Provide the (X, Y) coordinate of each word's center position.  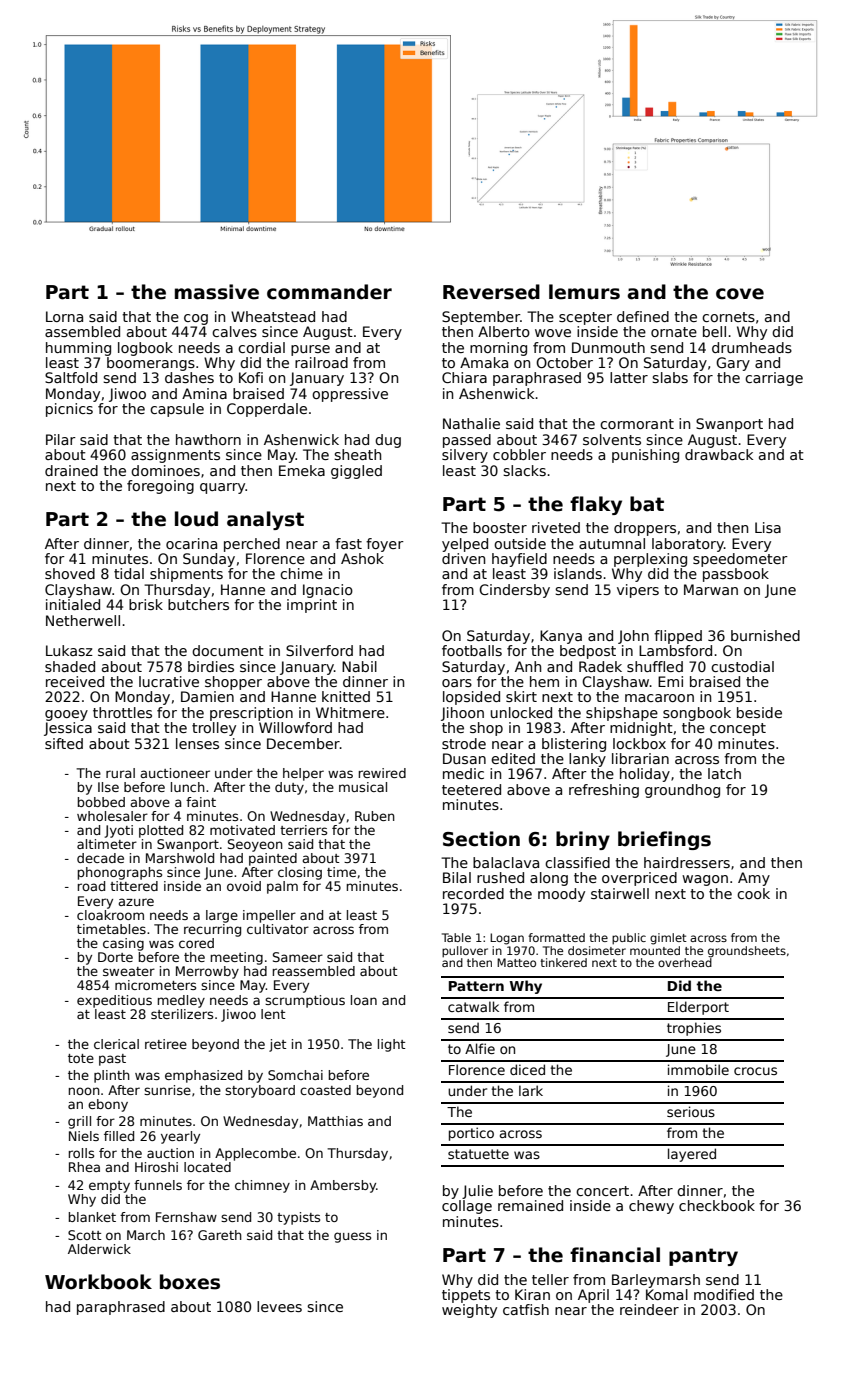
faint (201, 802)
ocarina (191, 543)
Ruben (375, 816)
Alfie (480, 1048)
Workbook (98, 1282)
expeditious (114, 1001)
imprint (312, 606)
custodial (742, 666)
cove (740, 294)
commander (329, 292)
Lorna (64, 316)
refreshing (604, 791)
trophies (694, 1029)
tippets (466, 1296)
